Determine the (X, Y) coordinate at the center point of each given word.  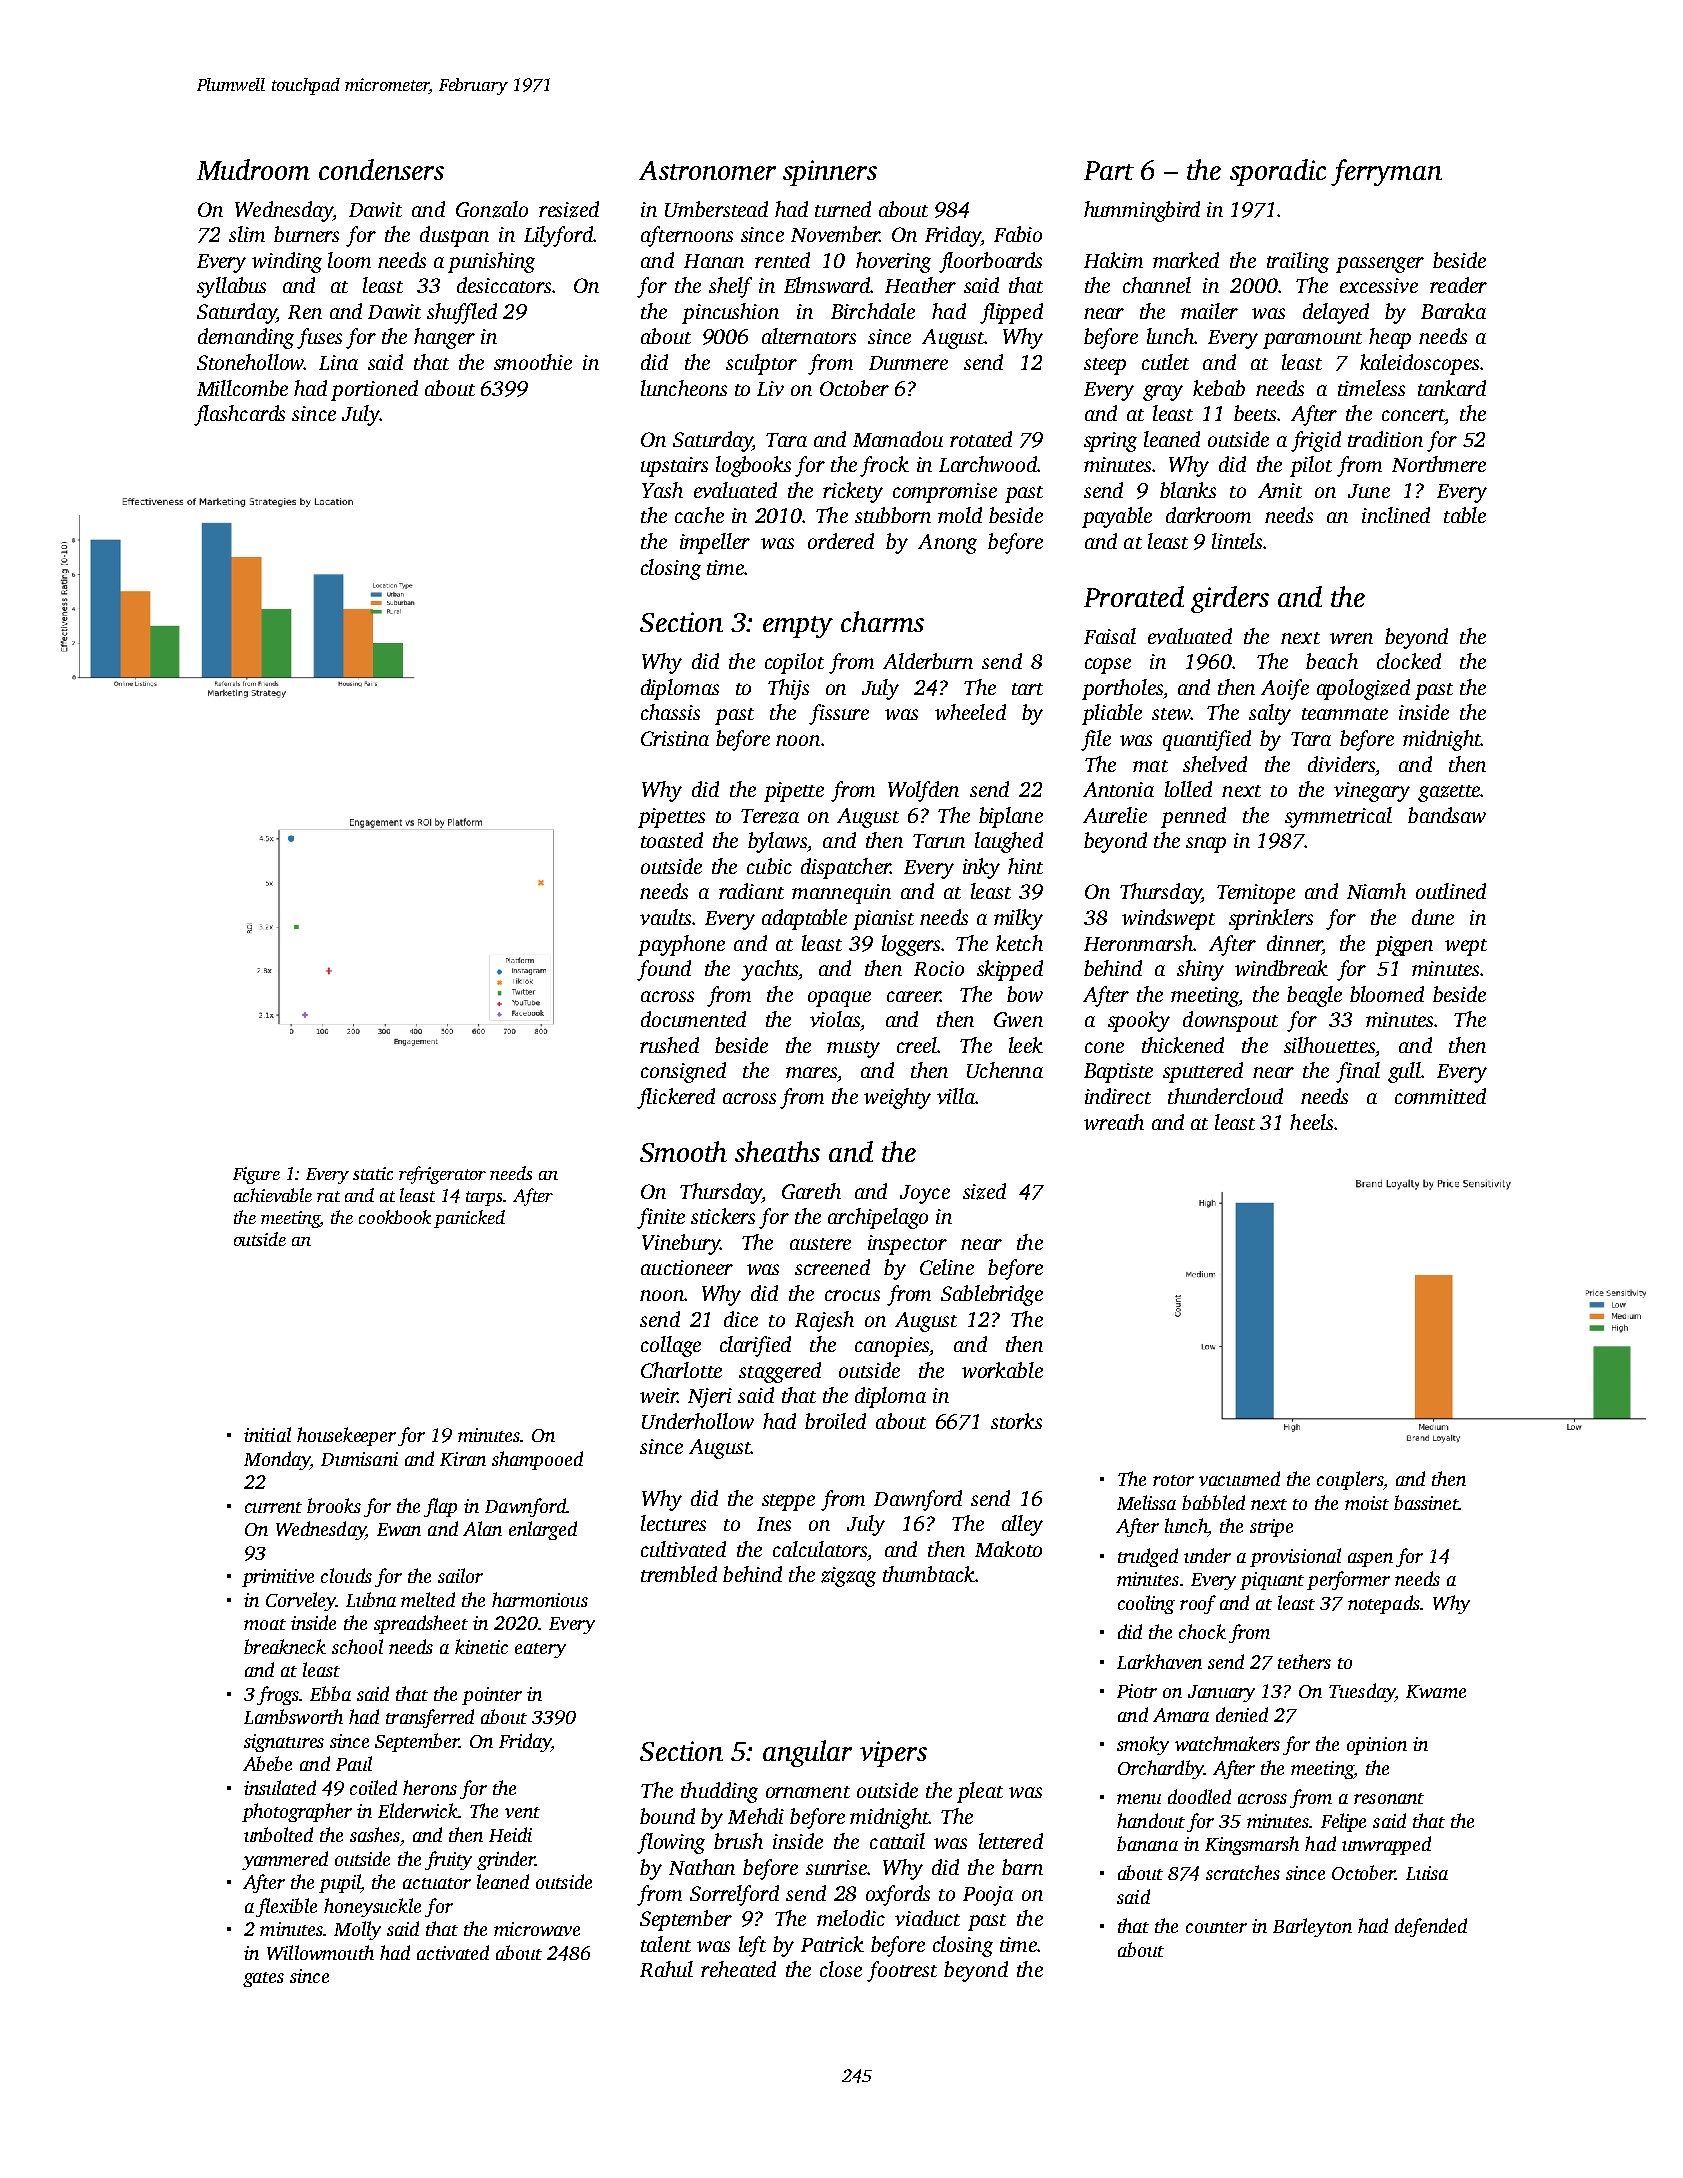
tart (1027, 689)
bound (667, 1816)
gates (263, 1979)
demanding (246, 338)
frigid (1316, 441)
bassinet (1426, 1502)
